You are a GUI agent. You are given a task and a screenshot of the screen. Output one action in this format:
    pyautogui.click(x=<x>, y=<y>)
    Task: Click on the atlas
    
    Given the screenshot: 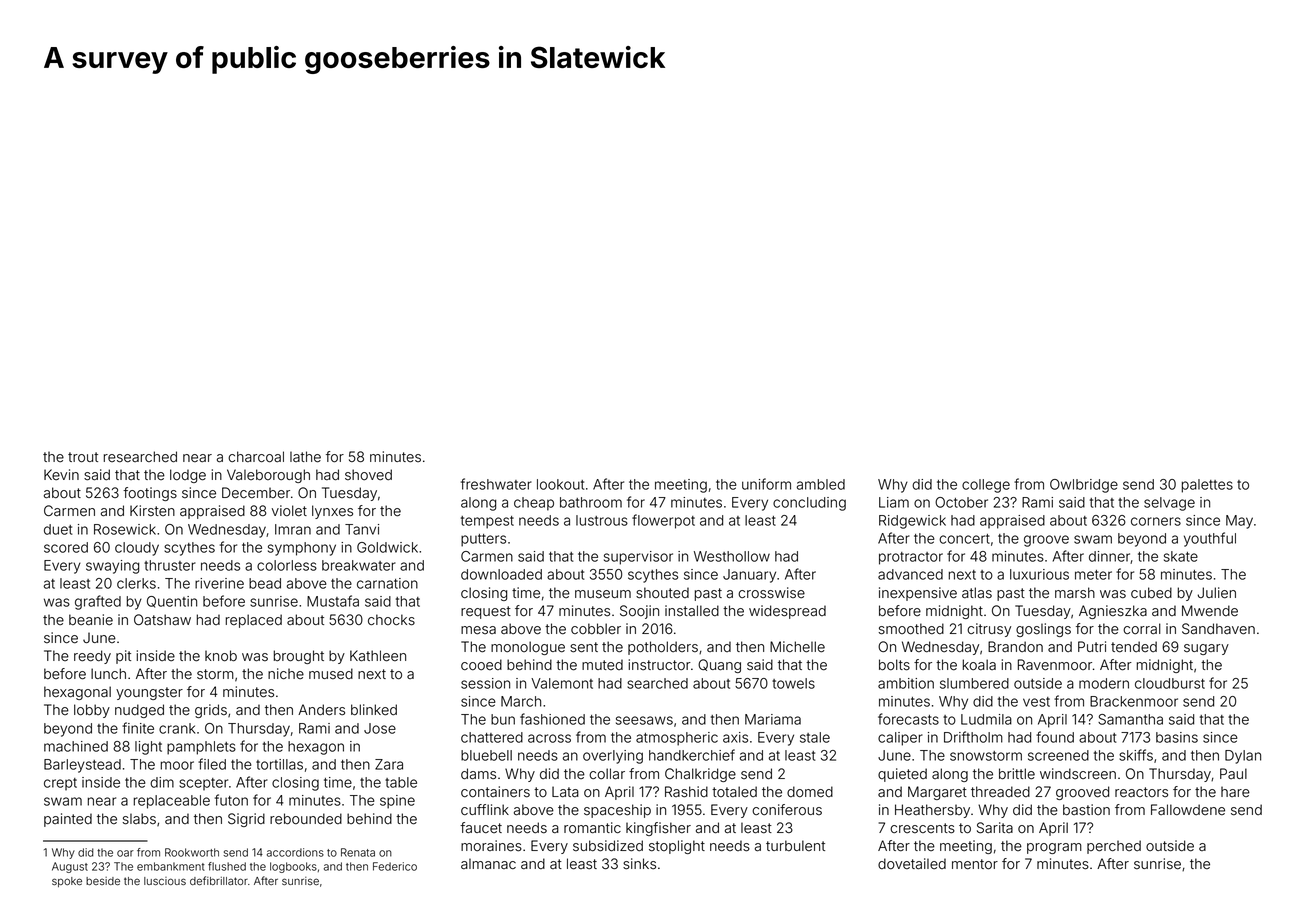 What is the action you would take?
    pyautogui.click(x=977, y=593)
